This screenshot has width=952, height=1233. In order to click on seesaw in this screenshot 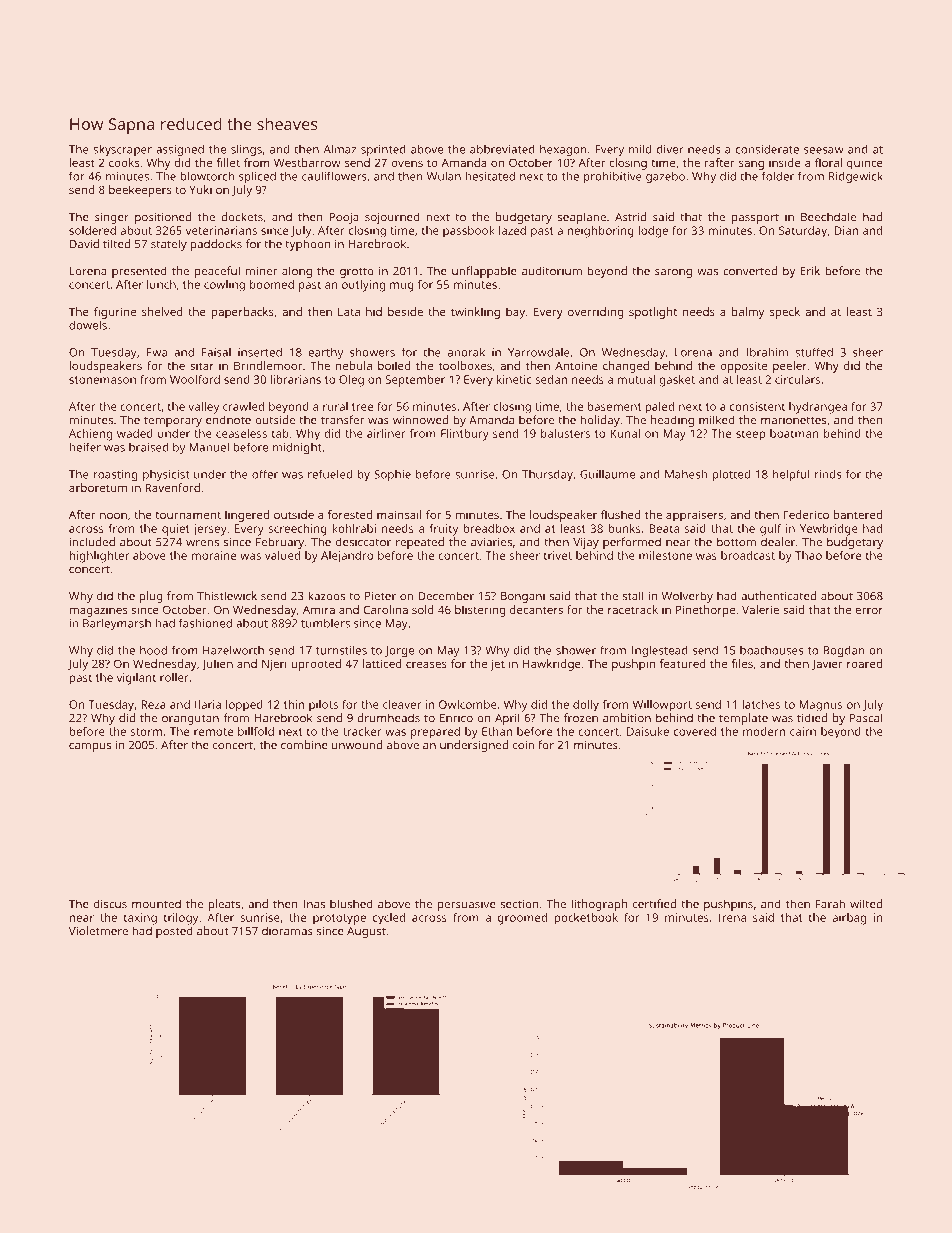, I will do `click(824, 150)`.
